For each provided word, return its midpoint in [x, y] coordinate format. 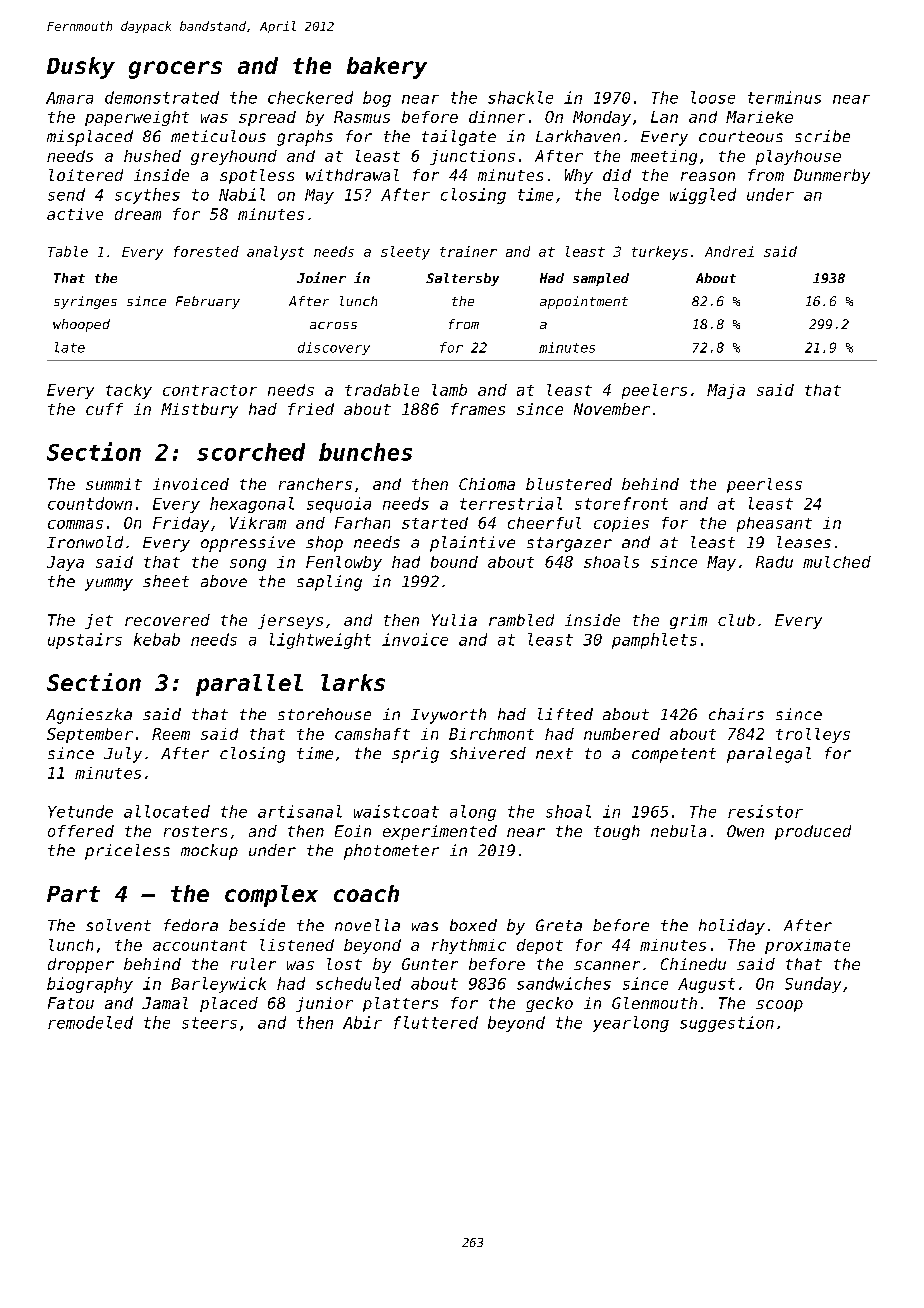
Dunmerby [832, 176]
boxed [473, 925]
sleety [405, 253]
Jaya [65, 563]
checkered [310, 97]
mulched [837, 562]
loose [713, 97]
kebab [157, 639]
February [208, 302]
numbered [622, 734]
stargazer [569, 544]
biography [90, 985]
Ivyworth [448, 716]
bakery [387, 68]
